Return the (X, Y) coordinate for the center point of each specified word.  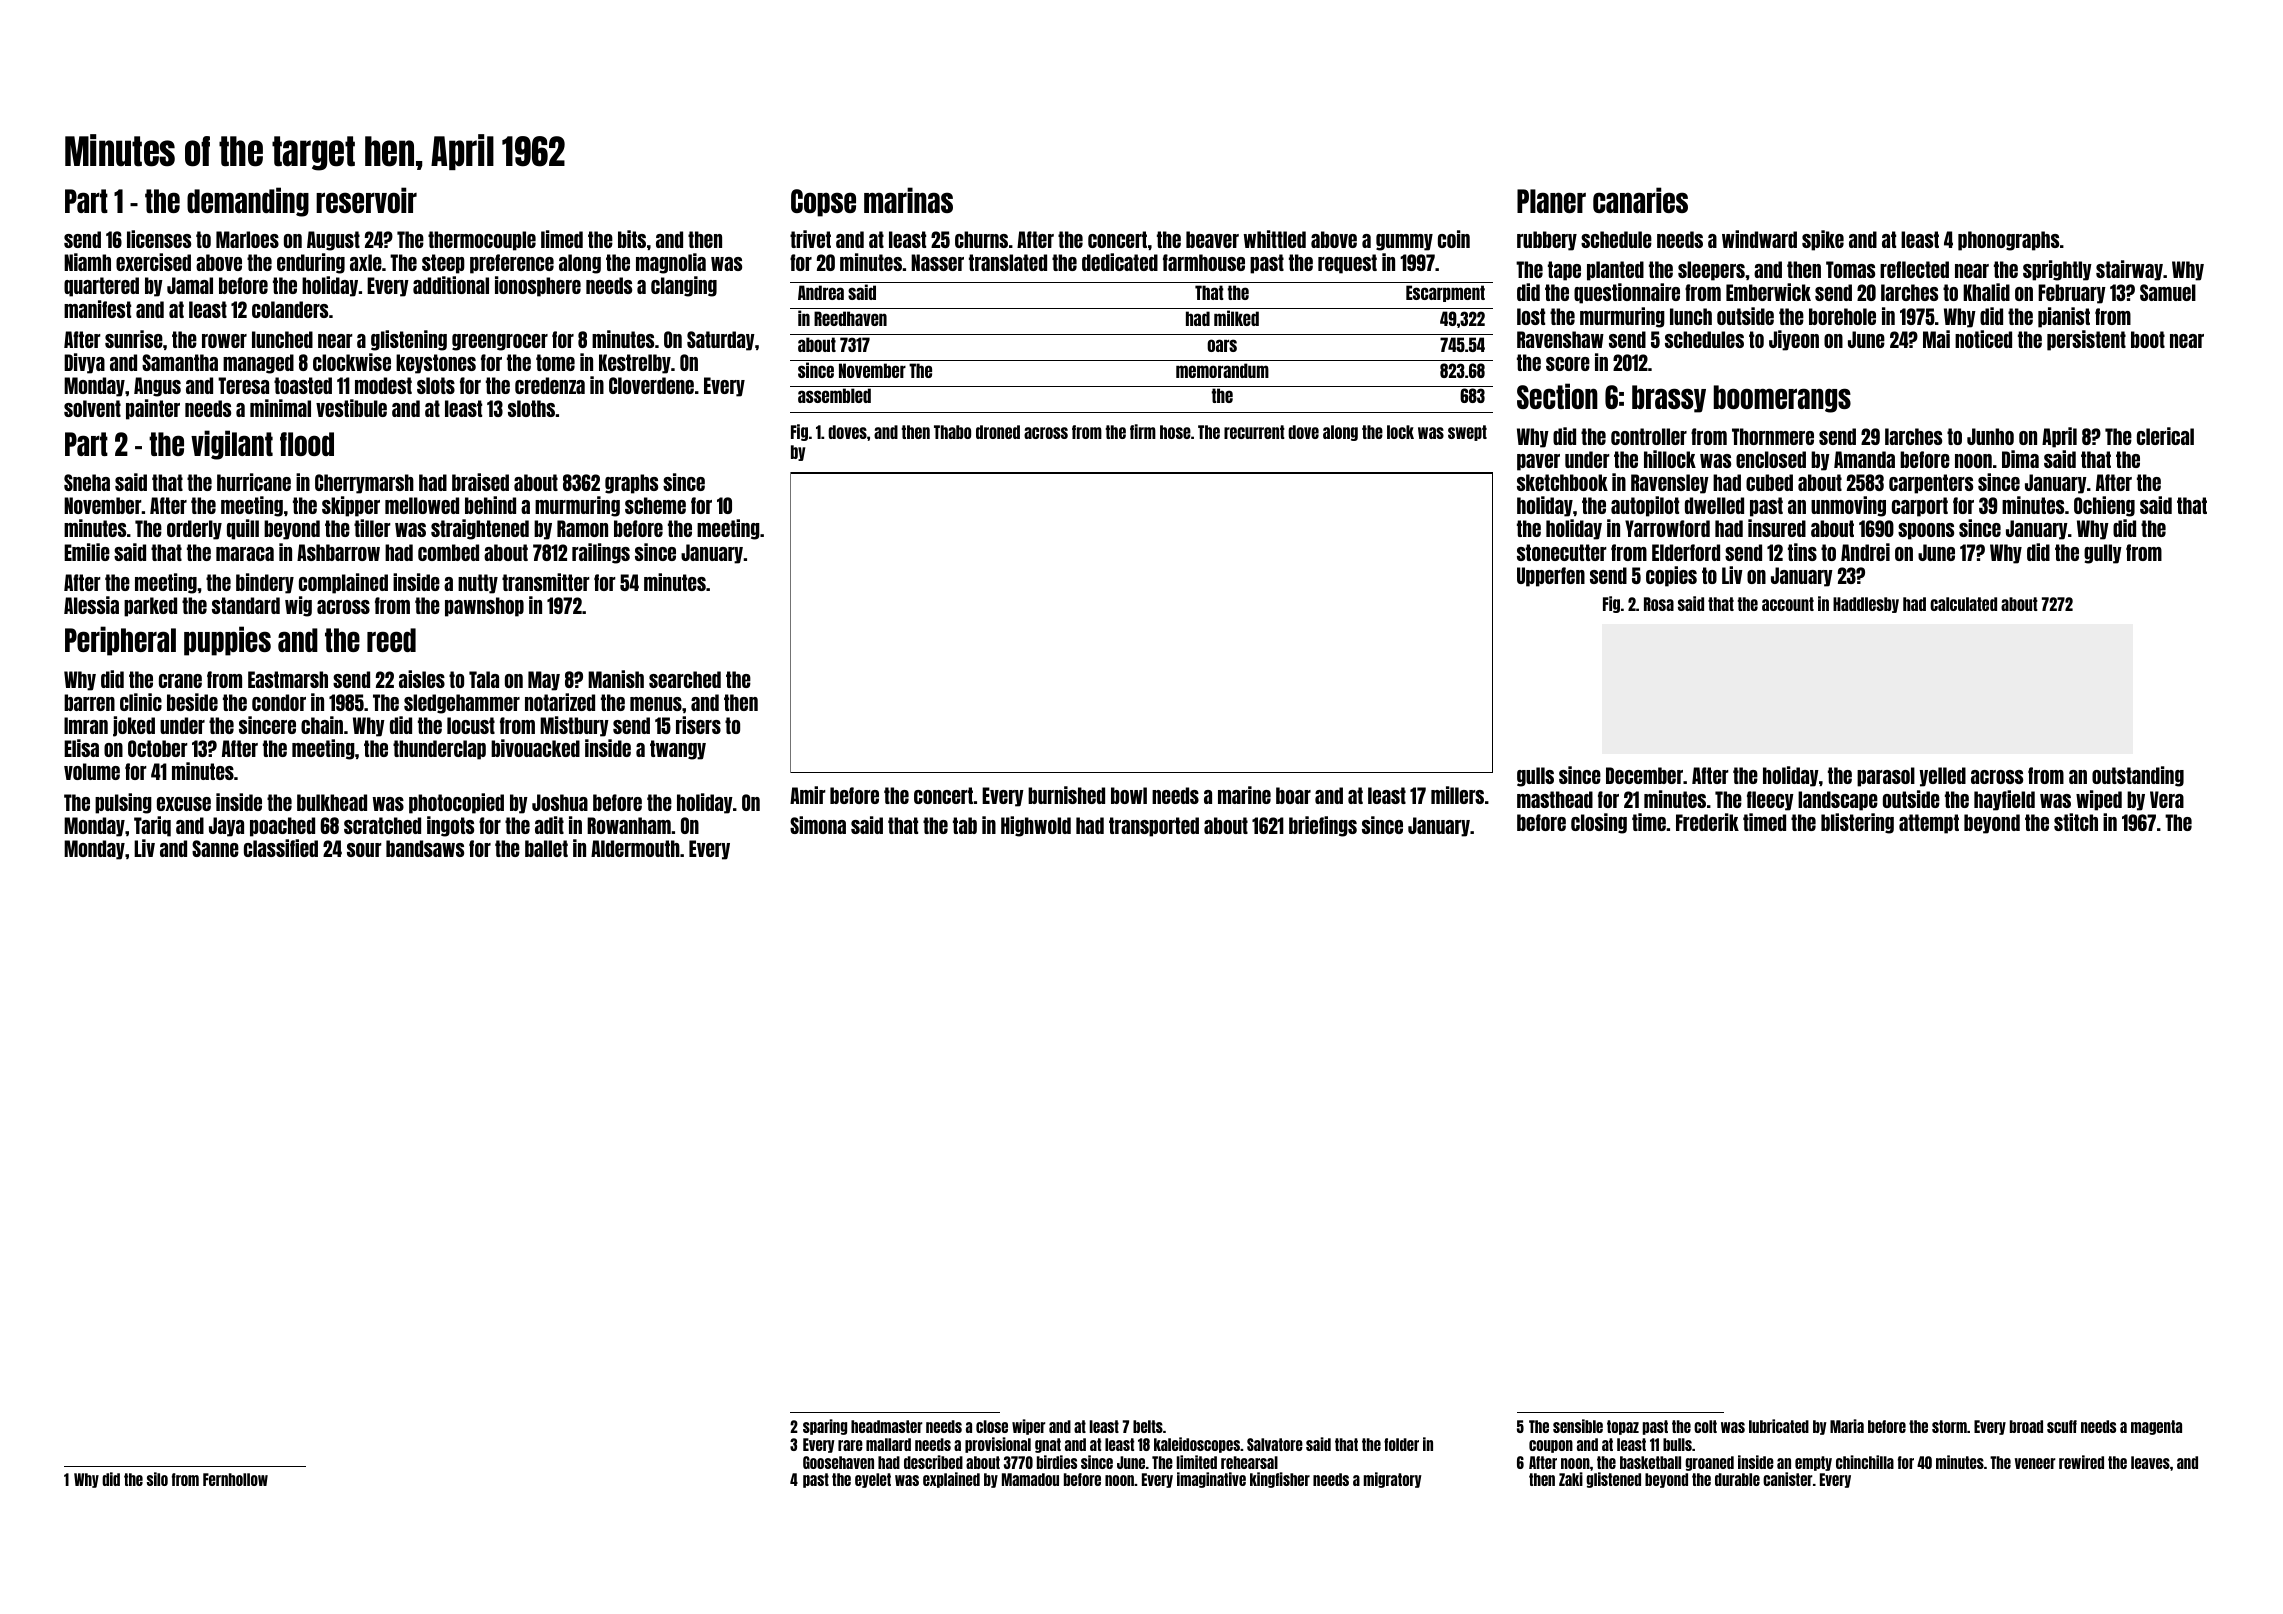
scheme (655, 505)
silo (157, 1479)
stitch (2076, 822)
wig (298, 606)
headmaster (887, 1426)
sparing (825, 1427)
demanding (248, 202)
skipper (351, 506)
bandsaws (425, 848)
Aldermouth (635, 848)
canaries (1640, 200)
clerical (2165, 436)
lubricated (1779, 1426)
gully (2103, 554)
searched (685, 679)
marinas (908, 200)
